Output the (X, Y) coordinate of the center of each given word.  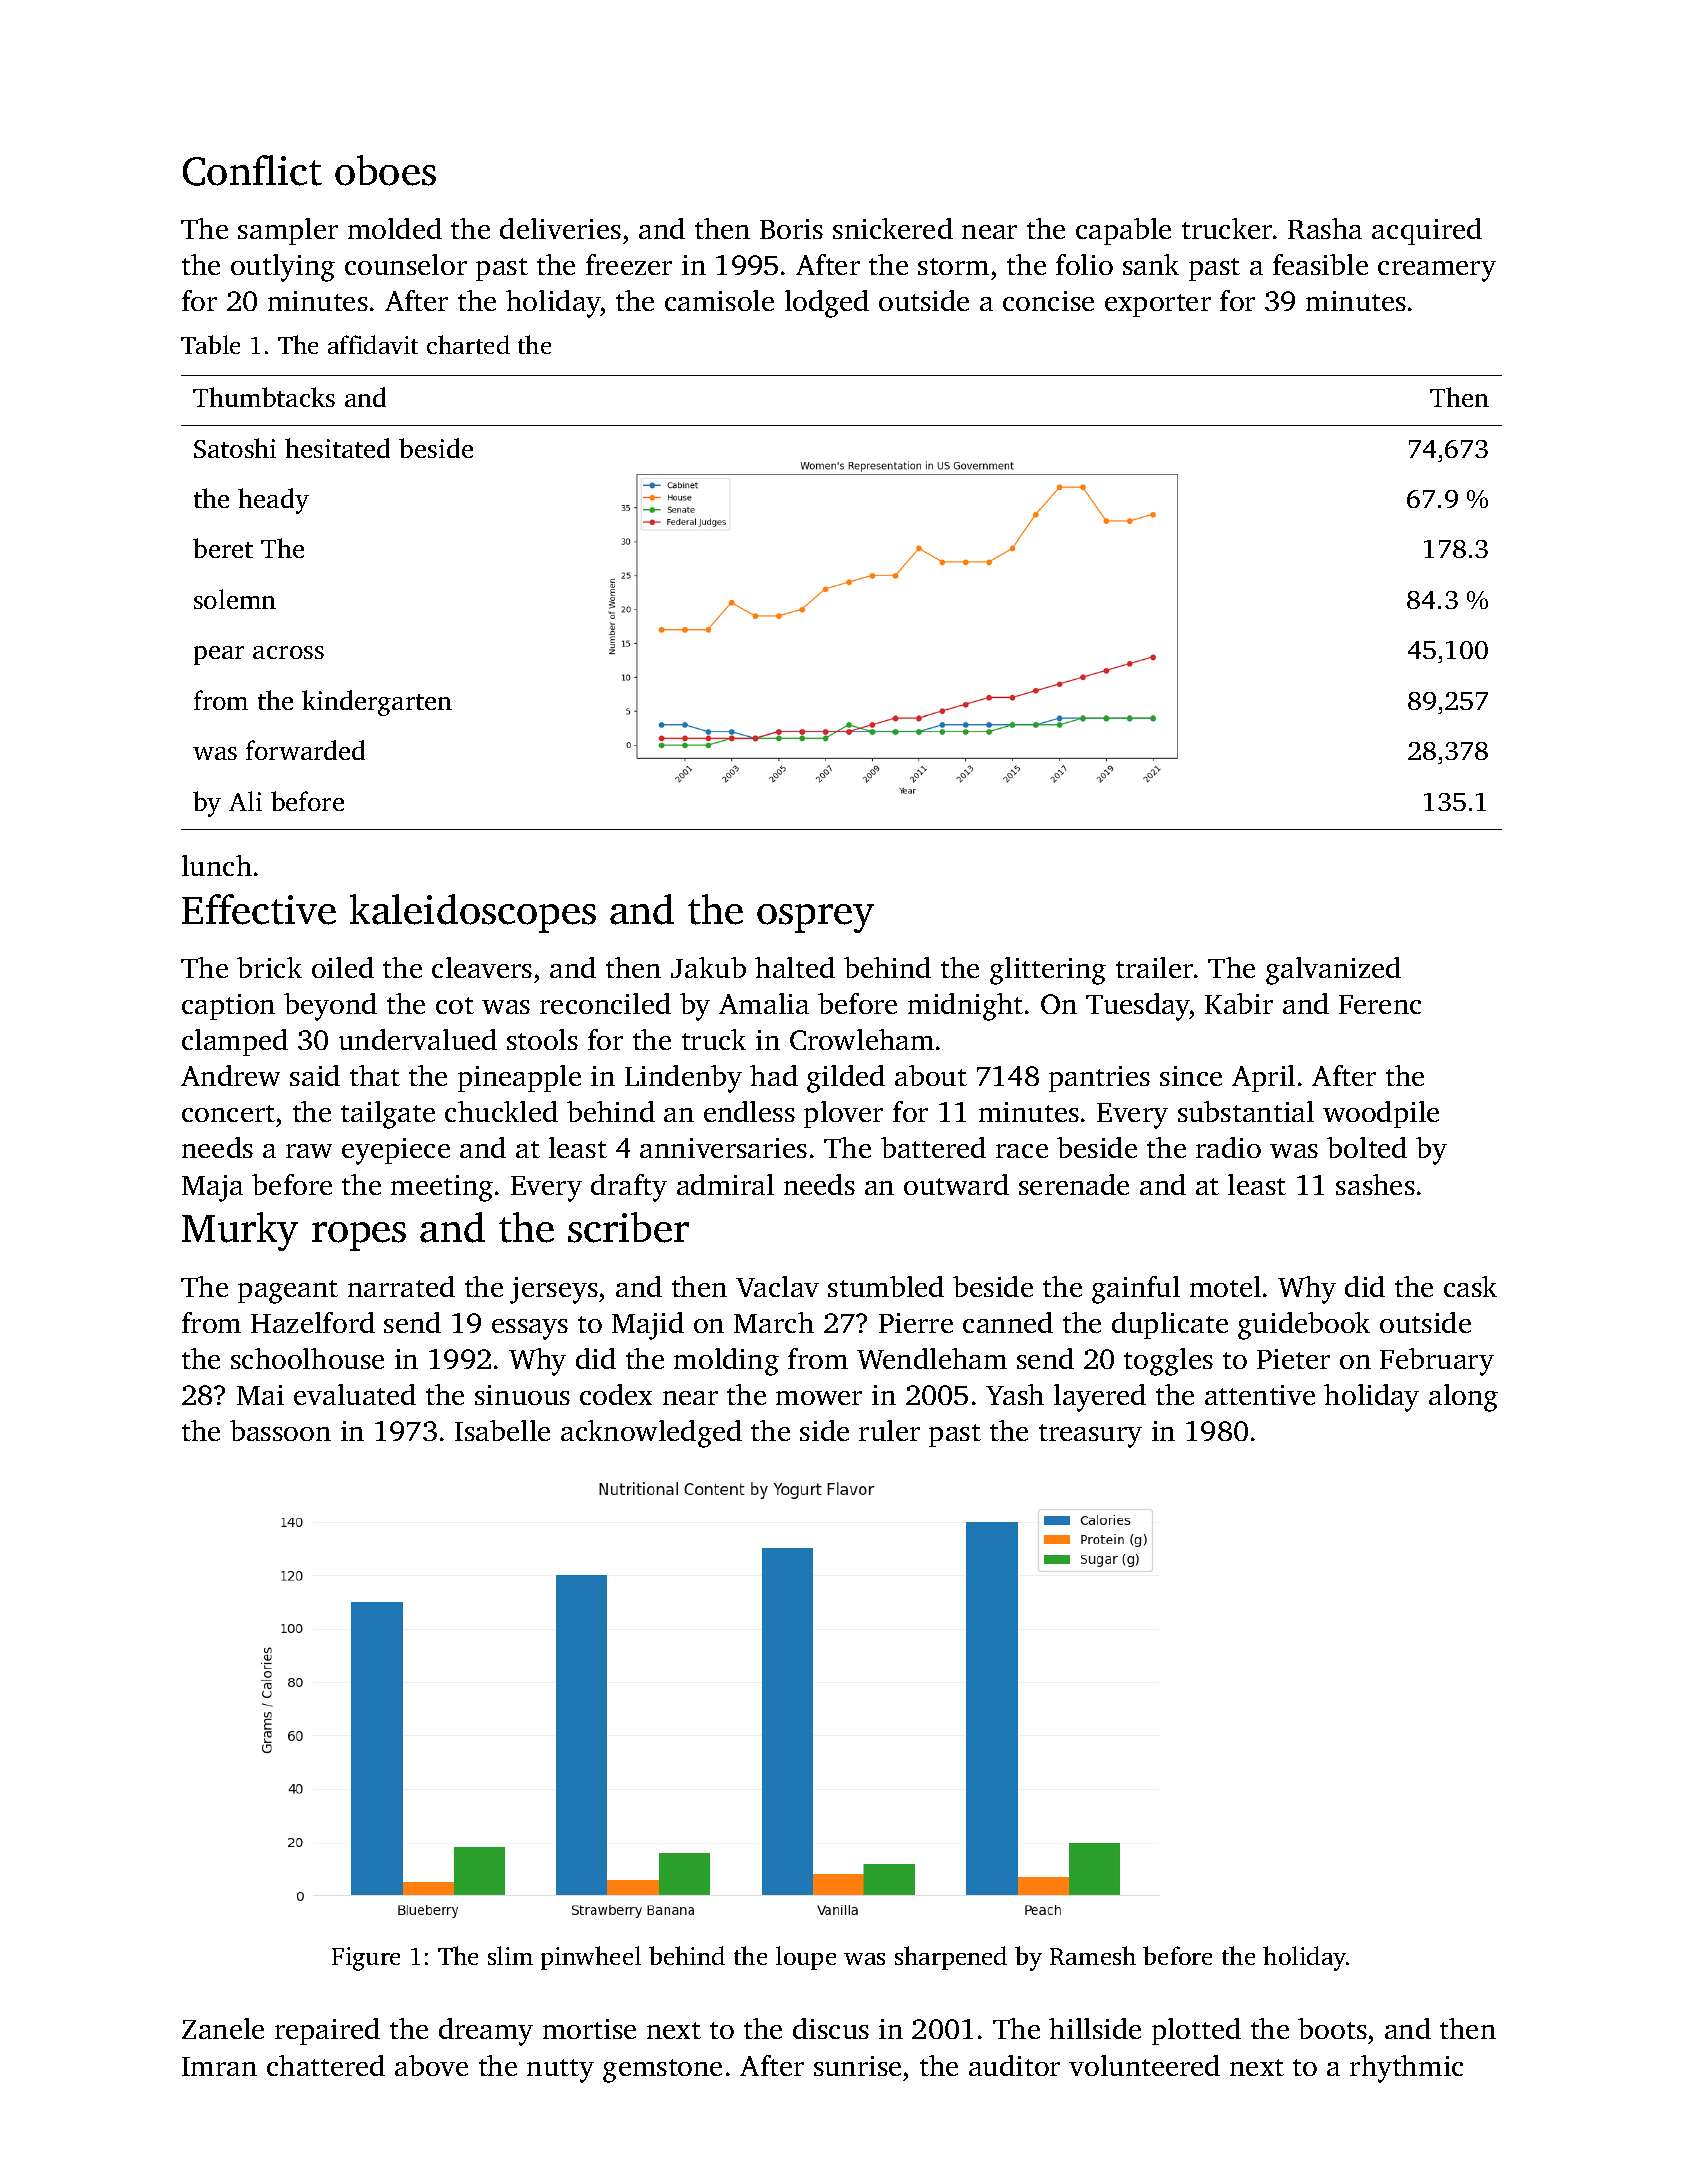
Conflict (252, 170)
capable (1123, 231)
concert (228, 1113)
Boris (791, 229)
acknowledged (651, 1434)
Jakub (708, 967)
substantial (1246, 1111)
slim (510, 1955)
